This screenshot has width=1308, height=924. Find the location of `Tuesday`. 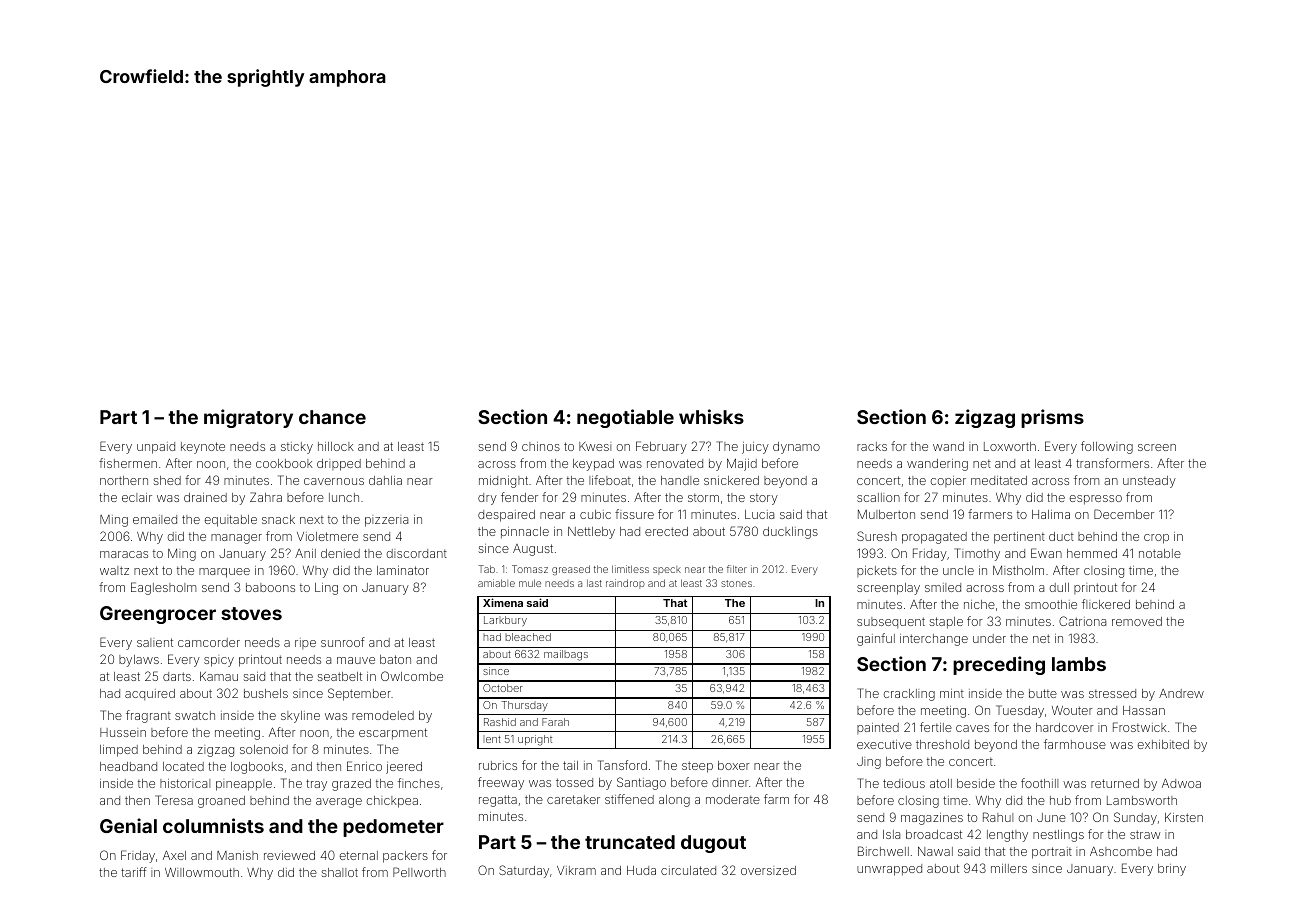

Tuesday is located at coordinates (1020, 711).
